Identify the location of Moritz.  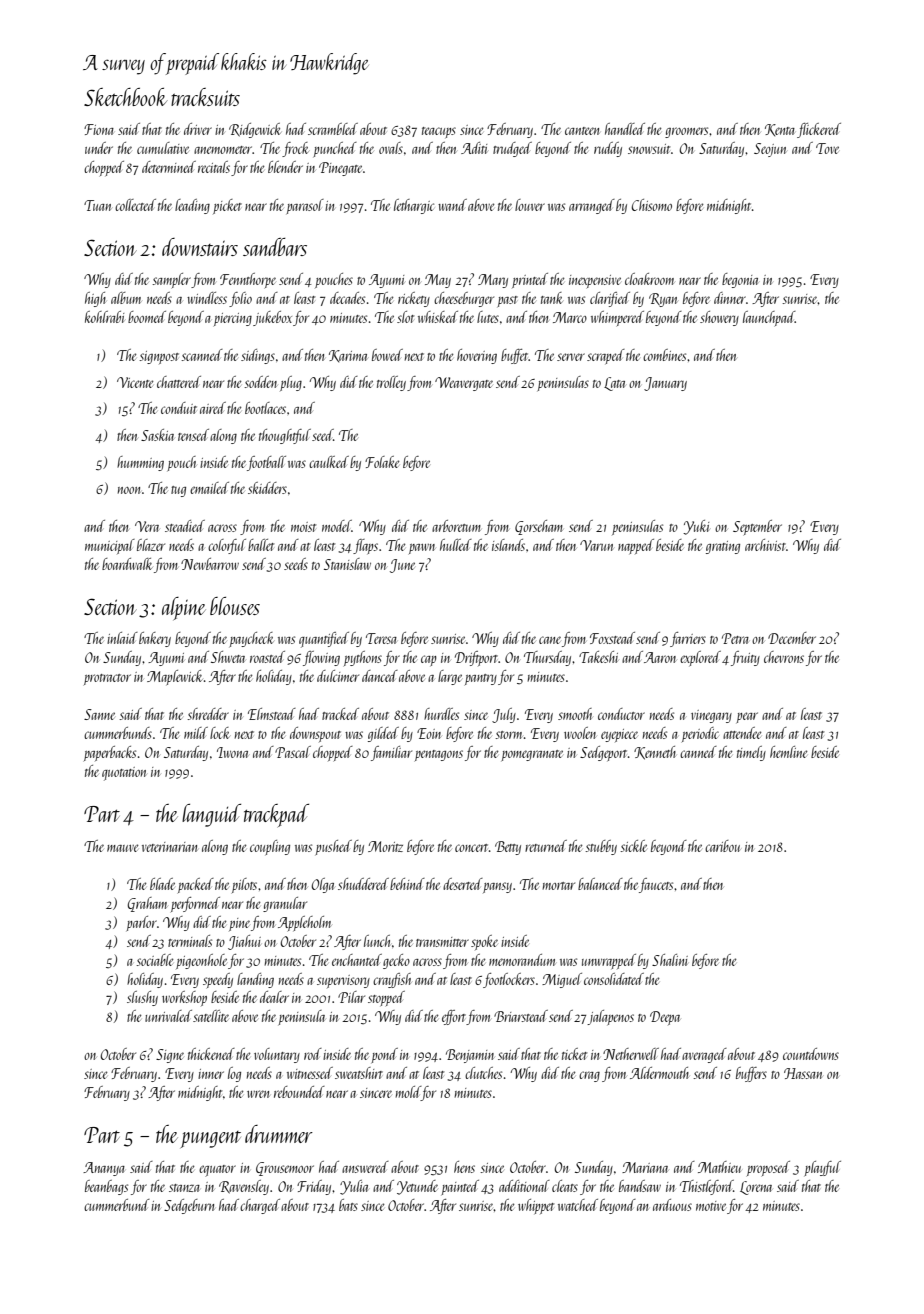
(385, 846).
